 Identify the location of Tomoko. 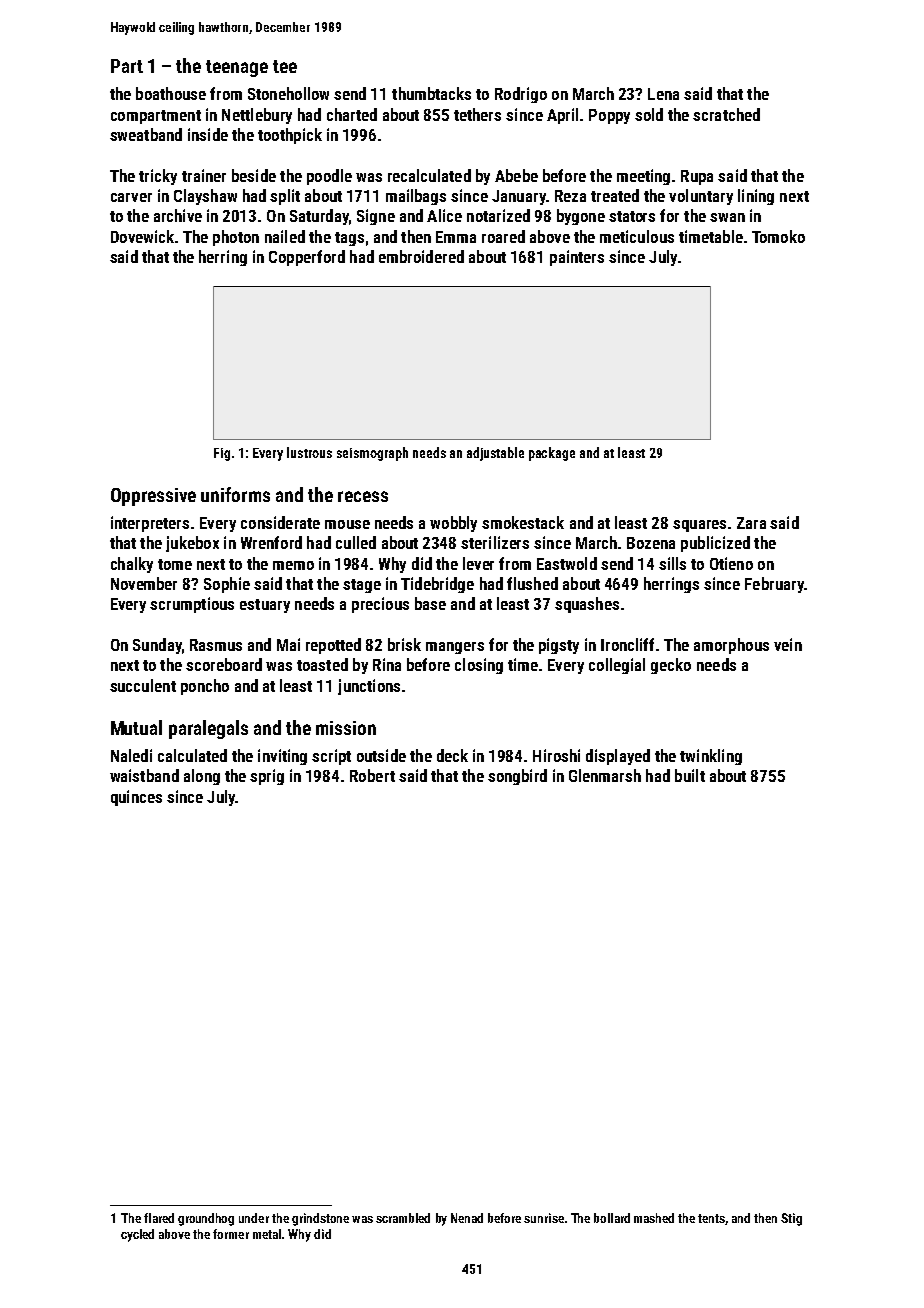
(778, 236).
